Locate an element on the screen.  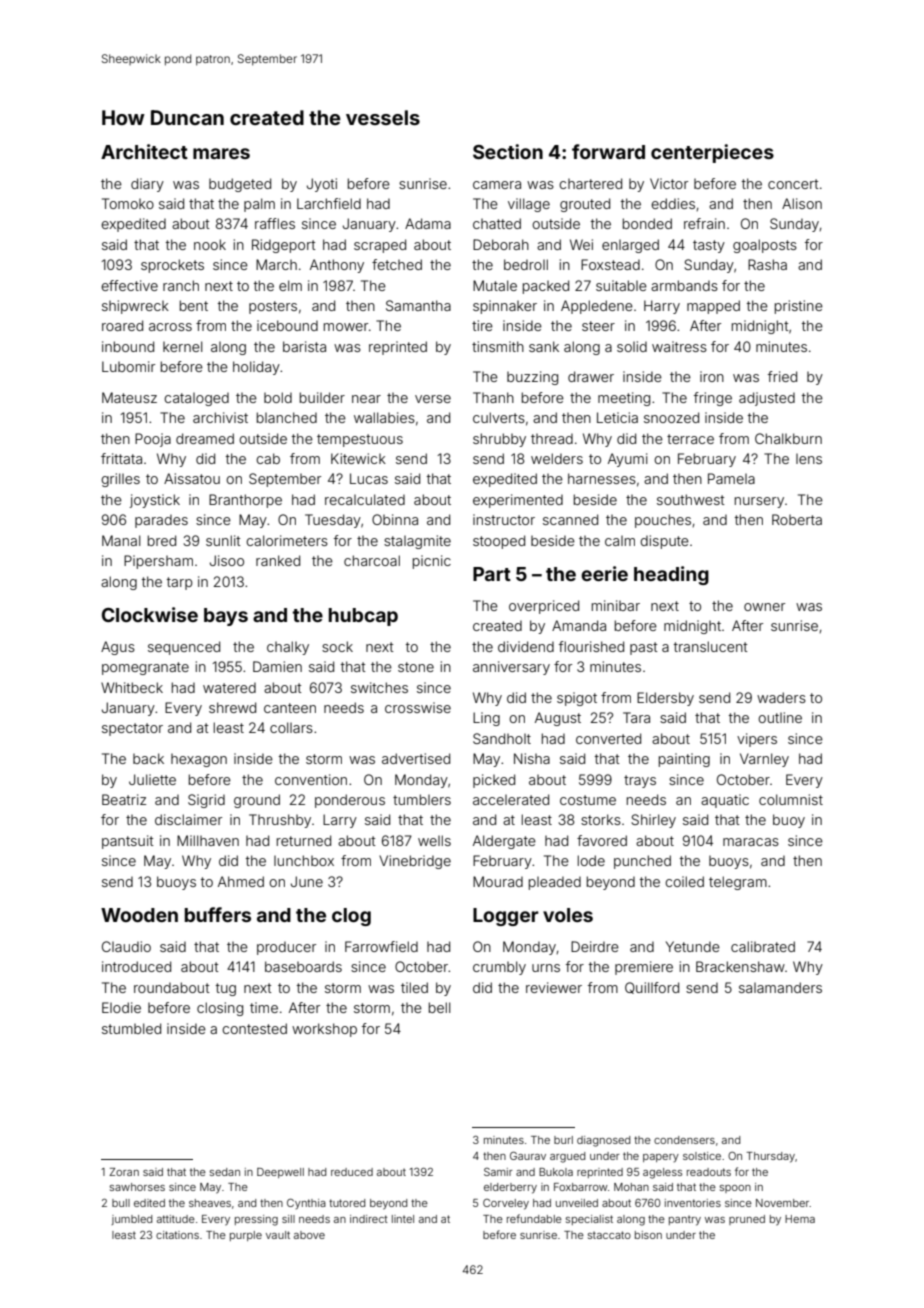
Wei is located at coordinates (581, 244).
